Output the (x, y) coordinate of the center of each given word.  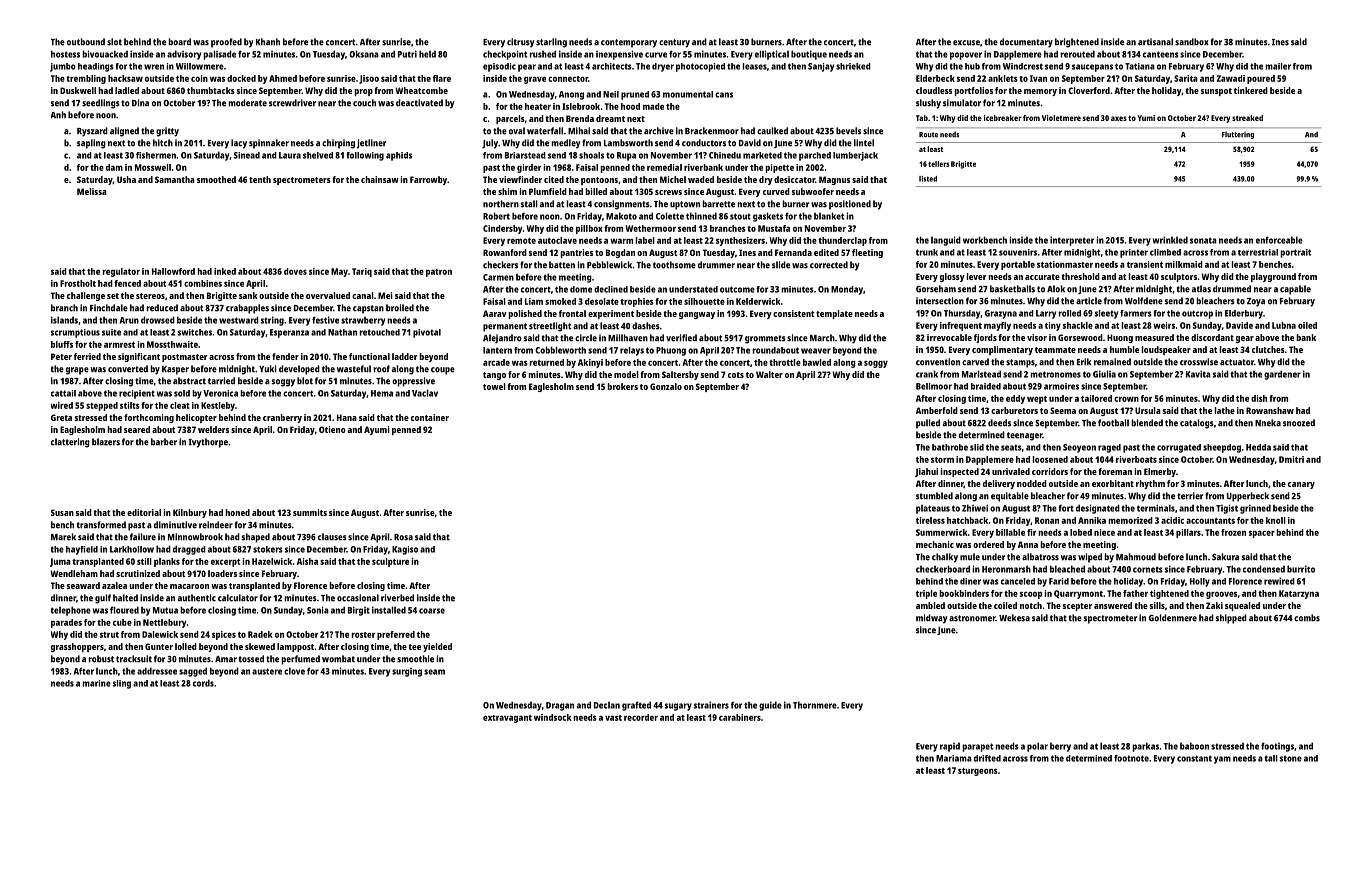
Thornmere (815, 705)
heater (538, 106)
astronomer (972, 618)
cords (203, 683)
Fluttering (1238, 135)
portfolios (973, 91)
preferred (396, 635)
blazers (106, 442)
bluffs (62, 344)
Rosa (403, 537)
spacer (1262, 534)
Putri (407, 54)
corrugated (1179, 448)
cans (724, 95)
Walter (769, 374)
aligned (124, 132)
